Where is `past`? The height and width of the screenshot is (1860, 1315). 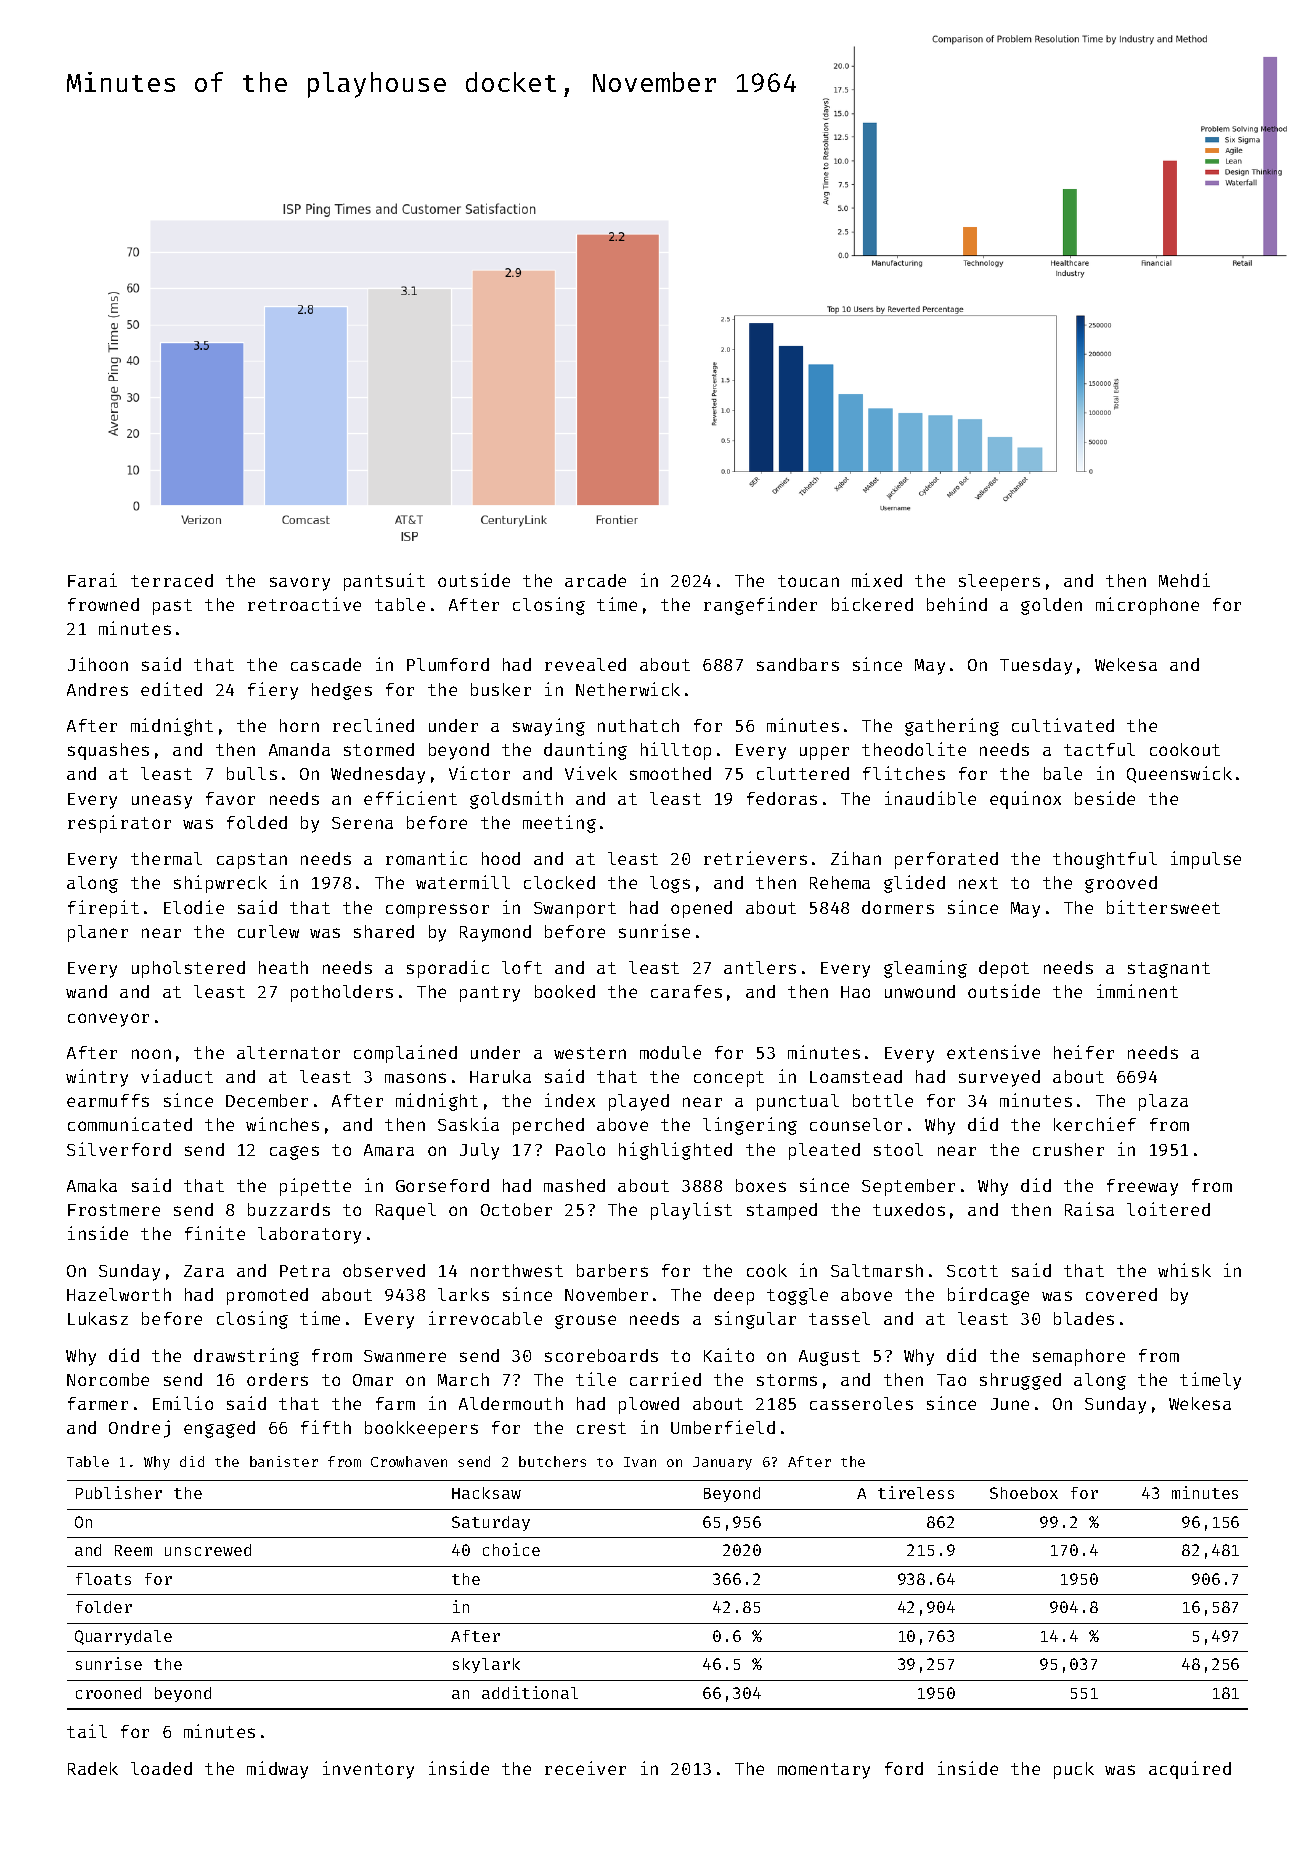 past is located at coordinates (172, 607).
